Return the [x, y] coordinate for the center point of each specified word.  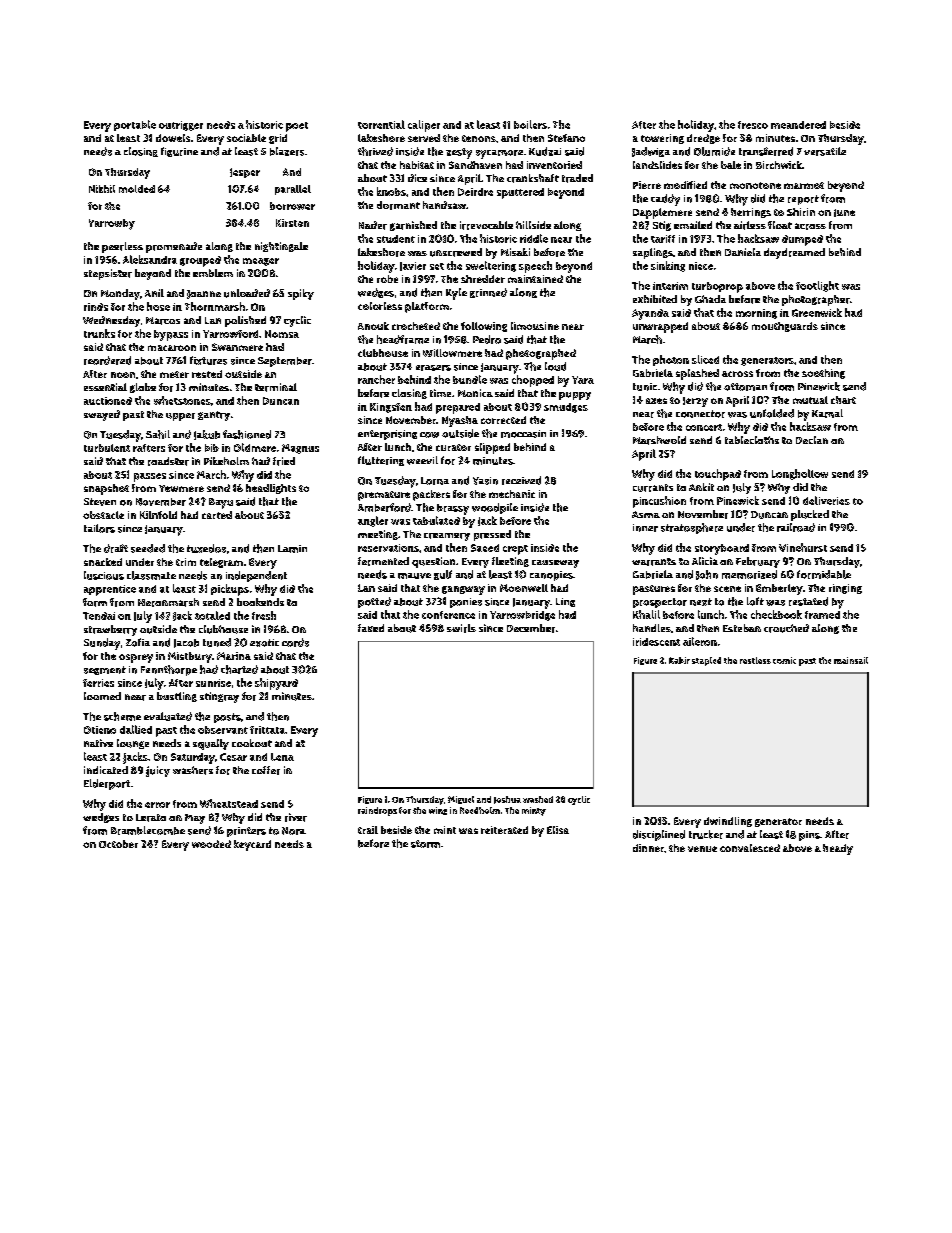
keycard [252, 845]
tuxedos [206, 548]
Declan [812, 440]
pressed [492, 535]
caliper [424, 126]
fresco [753, 125]
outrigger [181, 126]
